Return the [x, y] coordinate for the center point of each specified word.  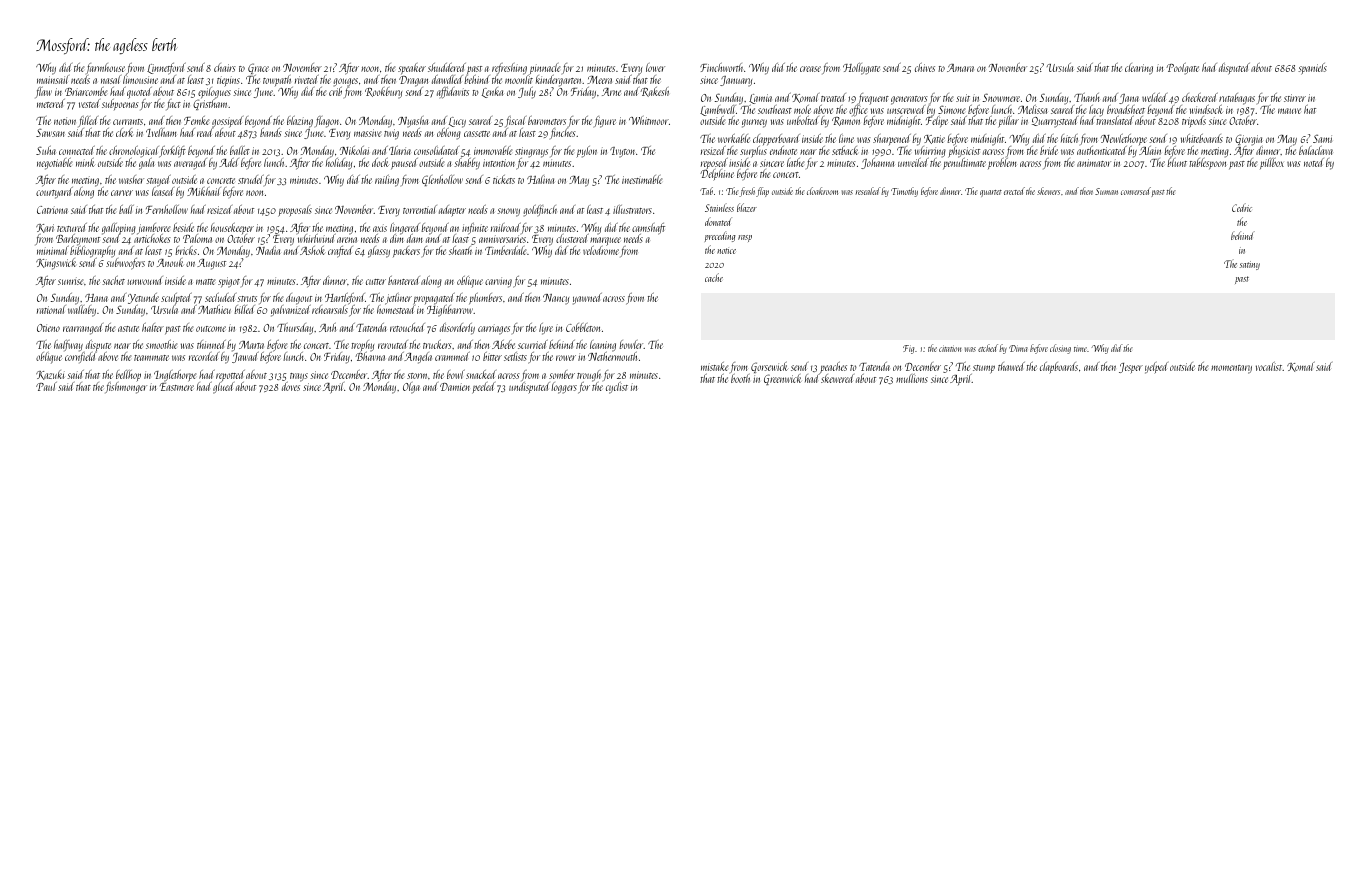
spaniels [1312, 69]
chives [925, 67]
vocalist [1269, 366]
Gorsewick [769, 367]
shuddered [447, 67]
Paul [46, 386]
